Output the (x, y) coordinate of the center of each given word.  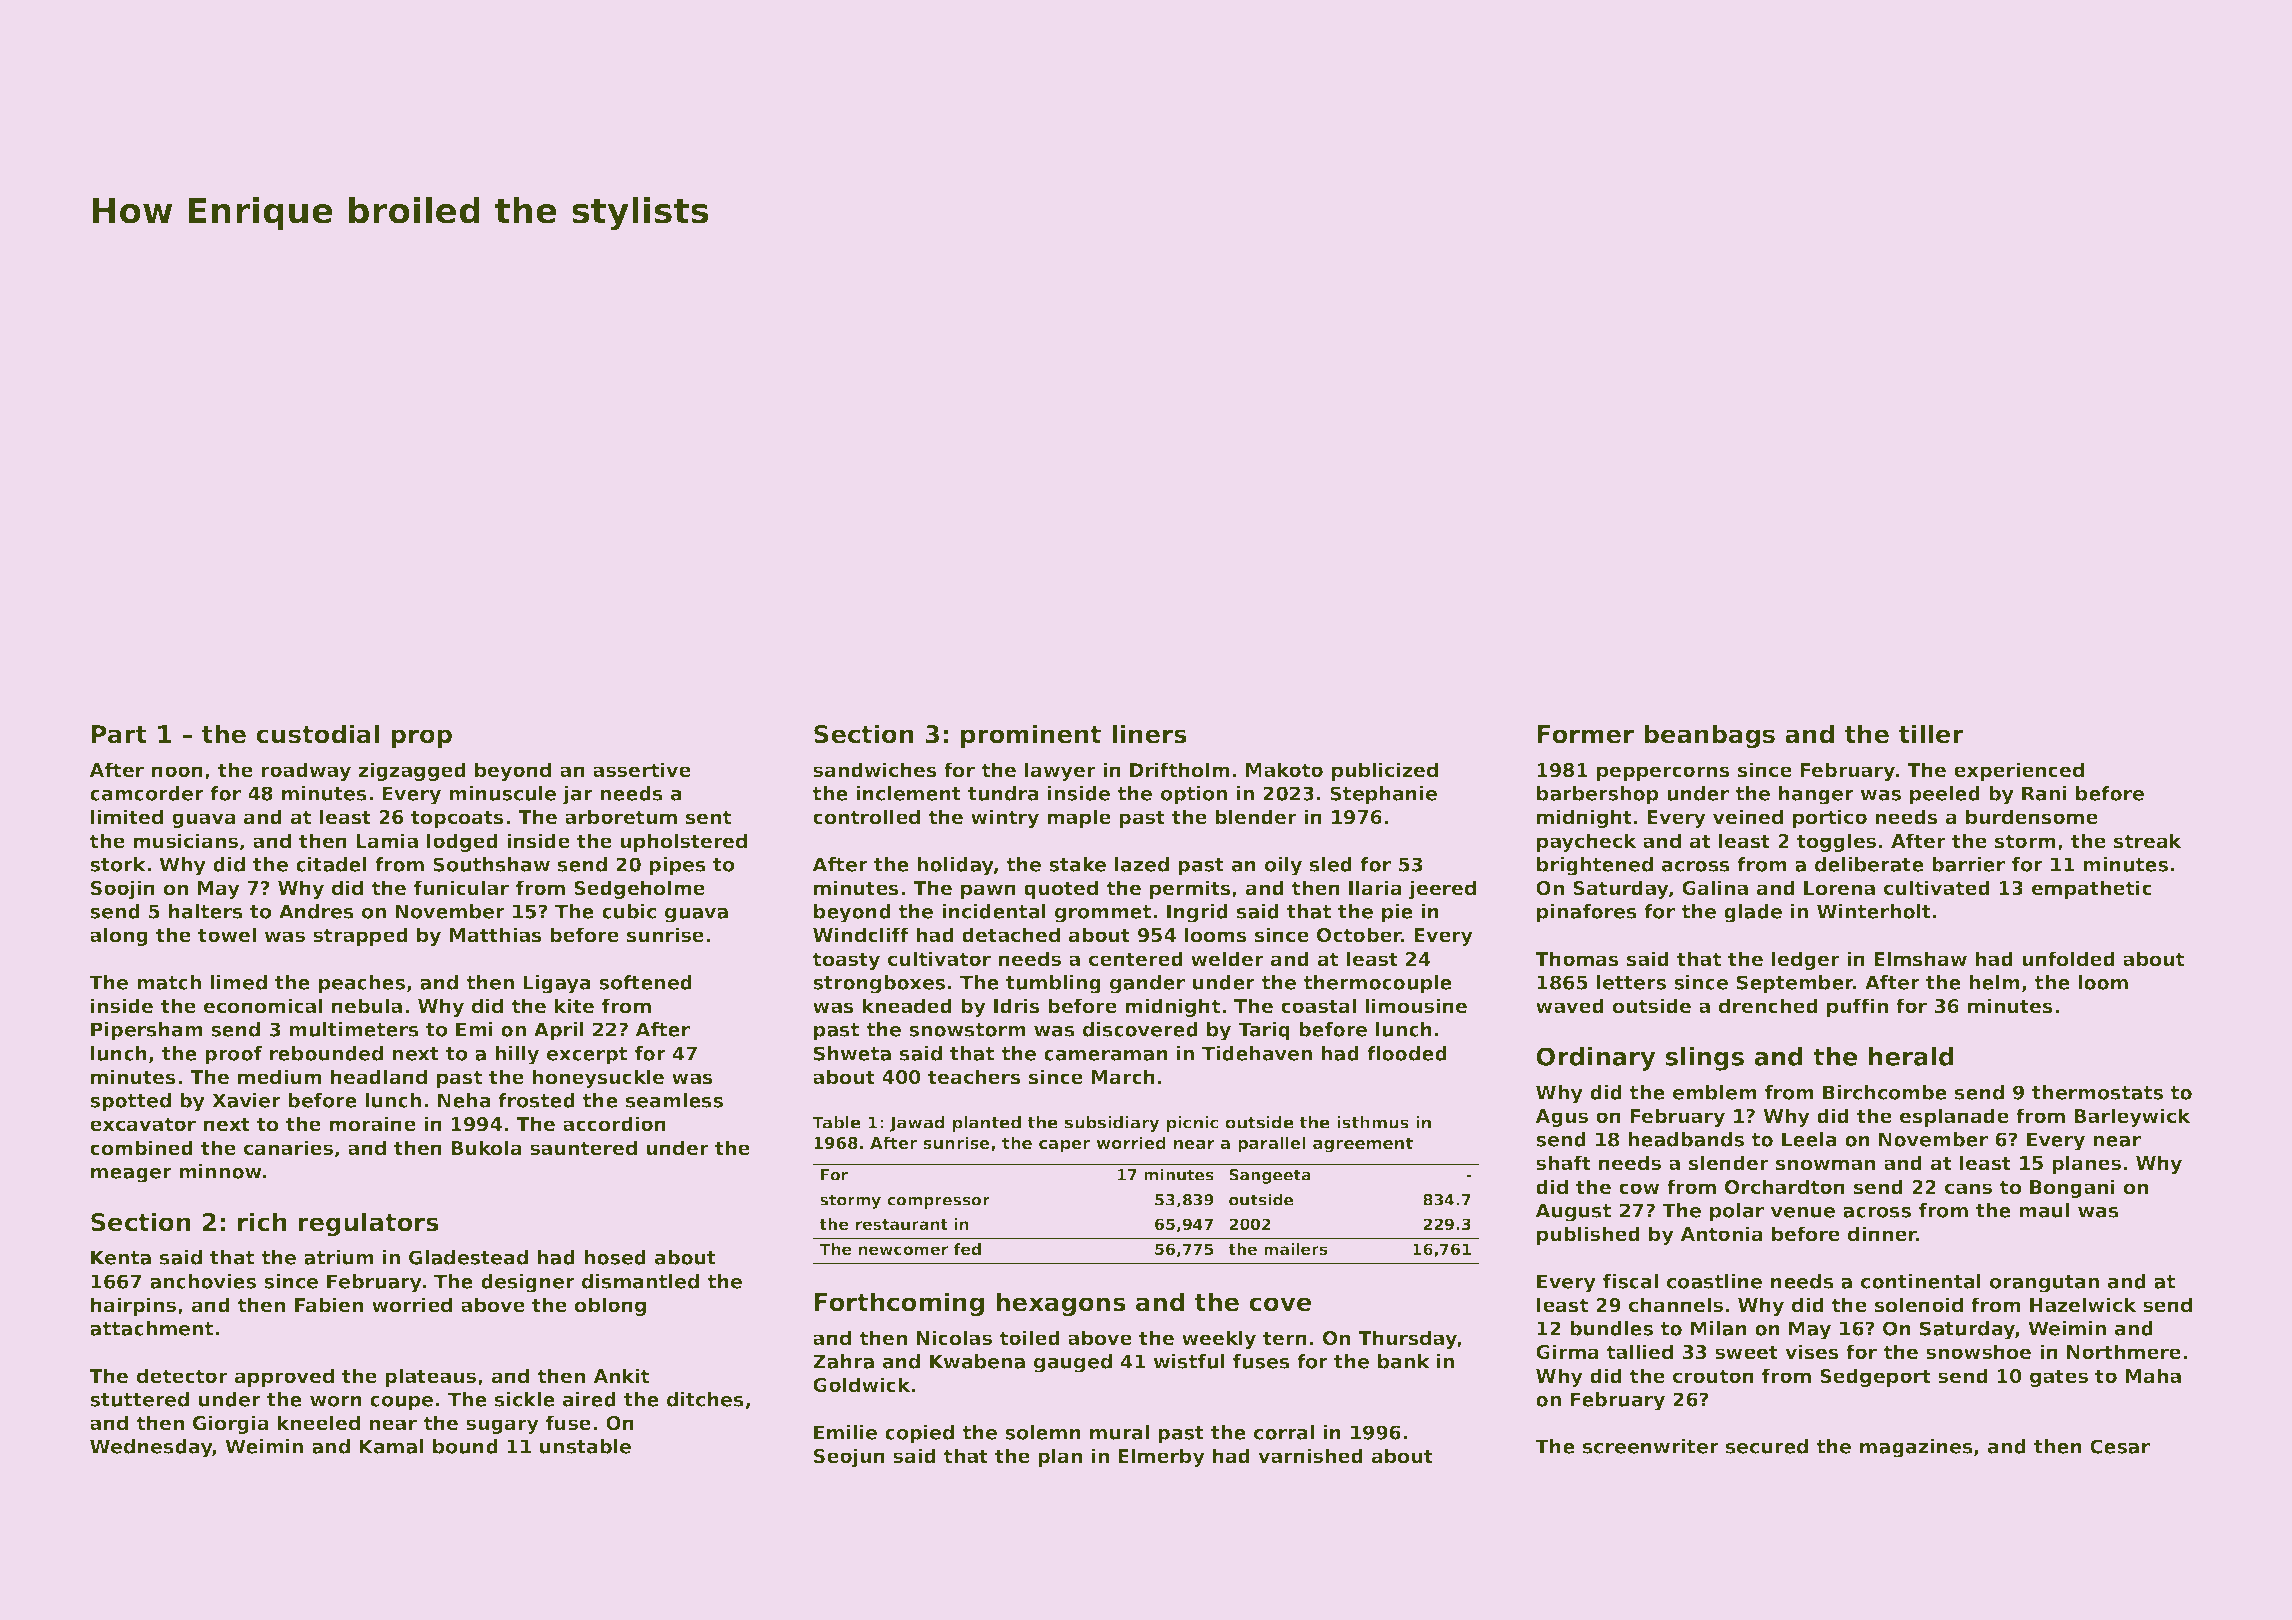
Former (1585, 734)
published (1588, 1235)
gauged (1073, 1363)
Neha (464, 1100)
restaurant (902, 1224)
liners (1149, 734)
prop (421, 738)
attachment (151, 1328)
